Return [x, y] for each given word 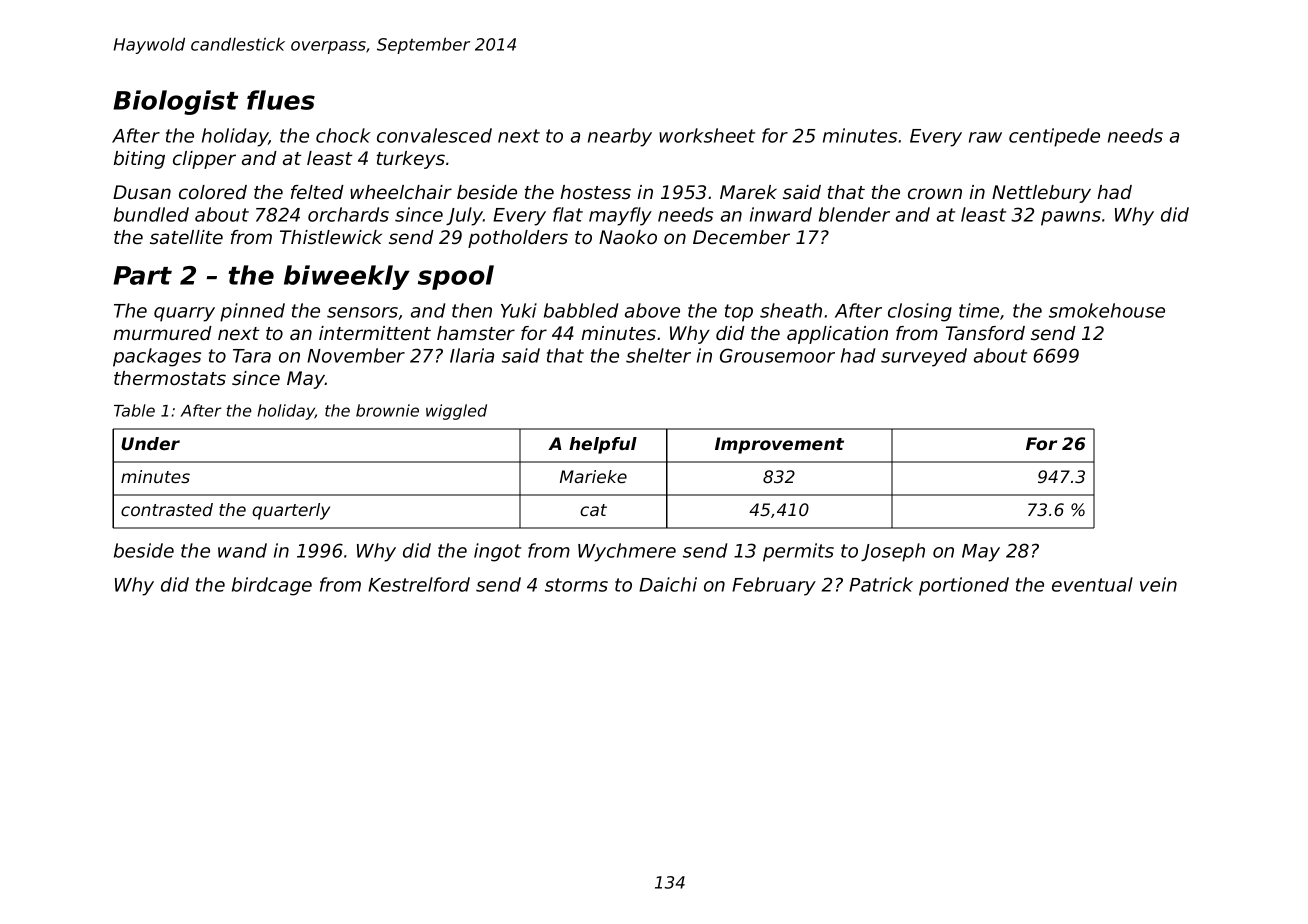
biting [139, 160]
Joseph [893, 552]
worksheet [707, 135]
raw [985, 137]
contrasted [167, 509]
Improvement [779, 445]
